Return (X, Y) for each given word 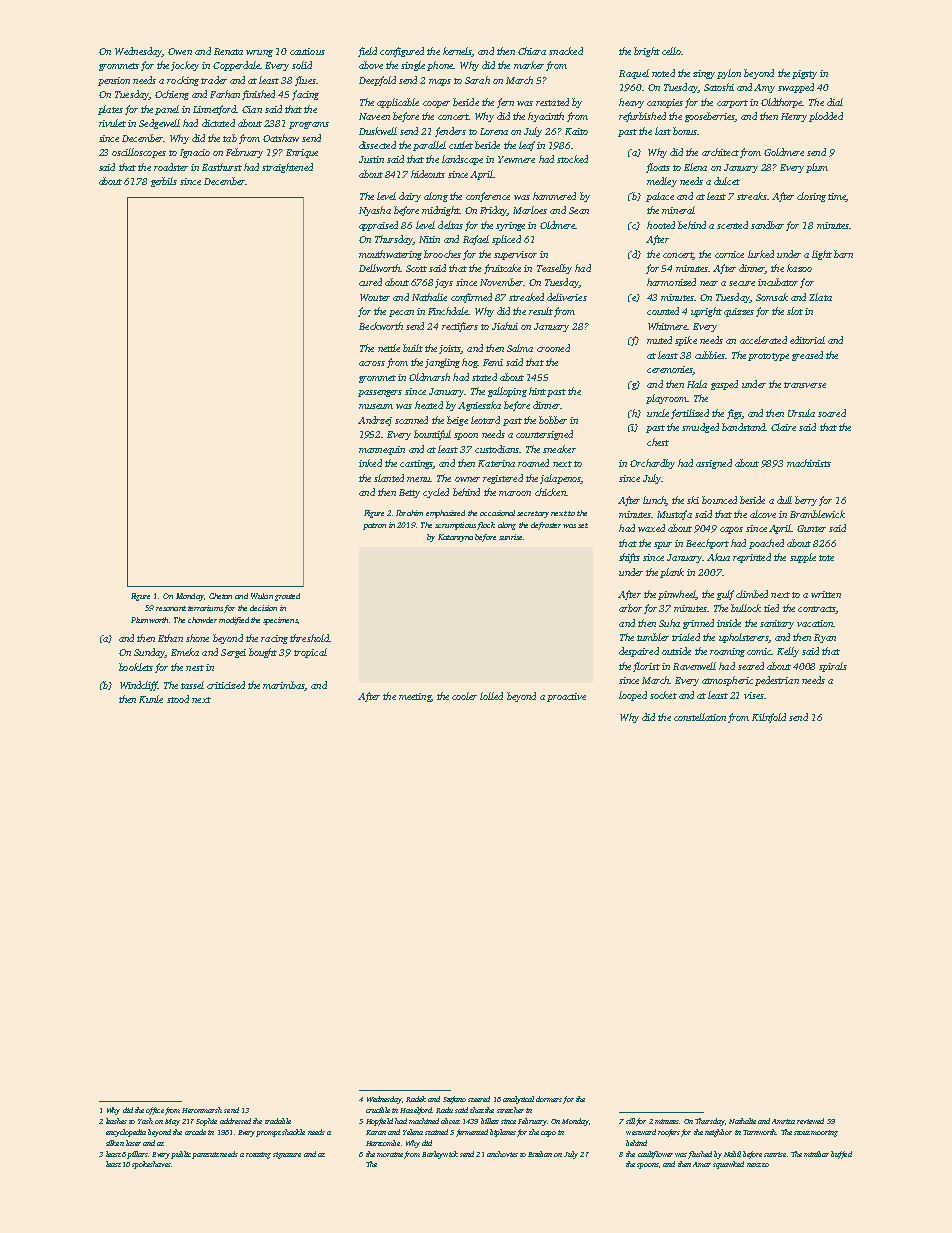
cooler (464, 696)
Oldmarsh (429, 377)
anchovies (502, 1154)
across (372, 363)
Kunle (151, 699)
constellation (700, 717)
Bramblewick (817, 514)
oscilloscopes (139, 153)
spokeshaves (151, 1165)
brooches (442, 254)
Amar (702, 1164)
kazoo (799, 268)
